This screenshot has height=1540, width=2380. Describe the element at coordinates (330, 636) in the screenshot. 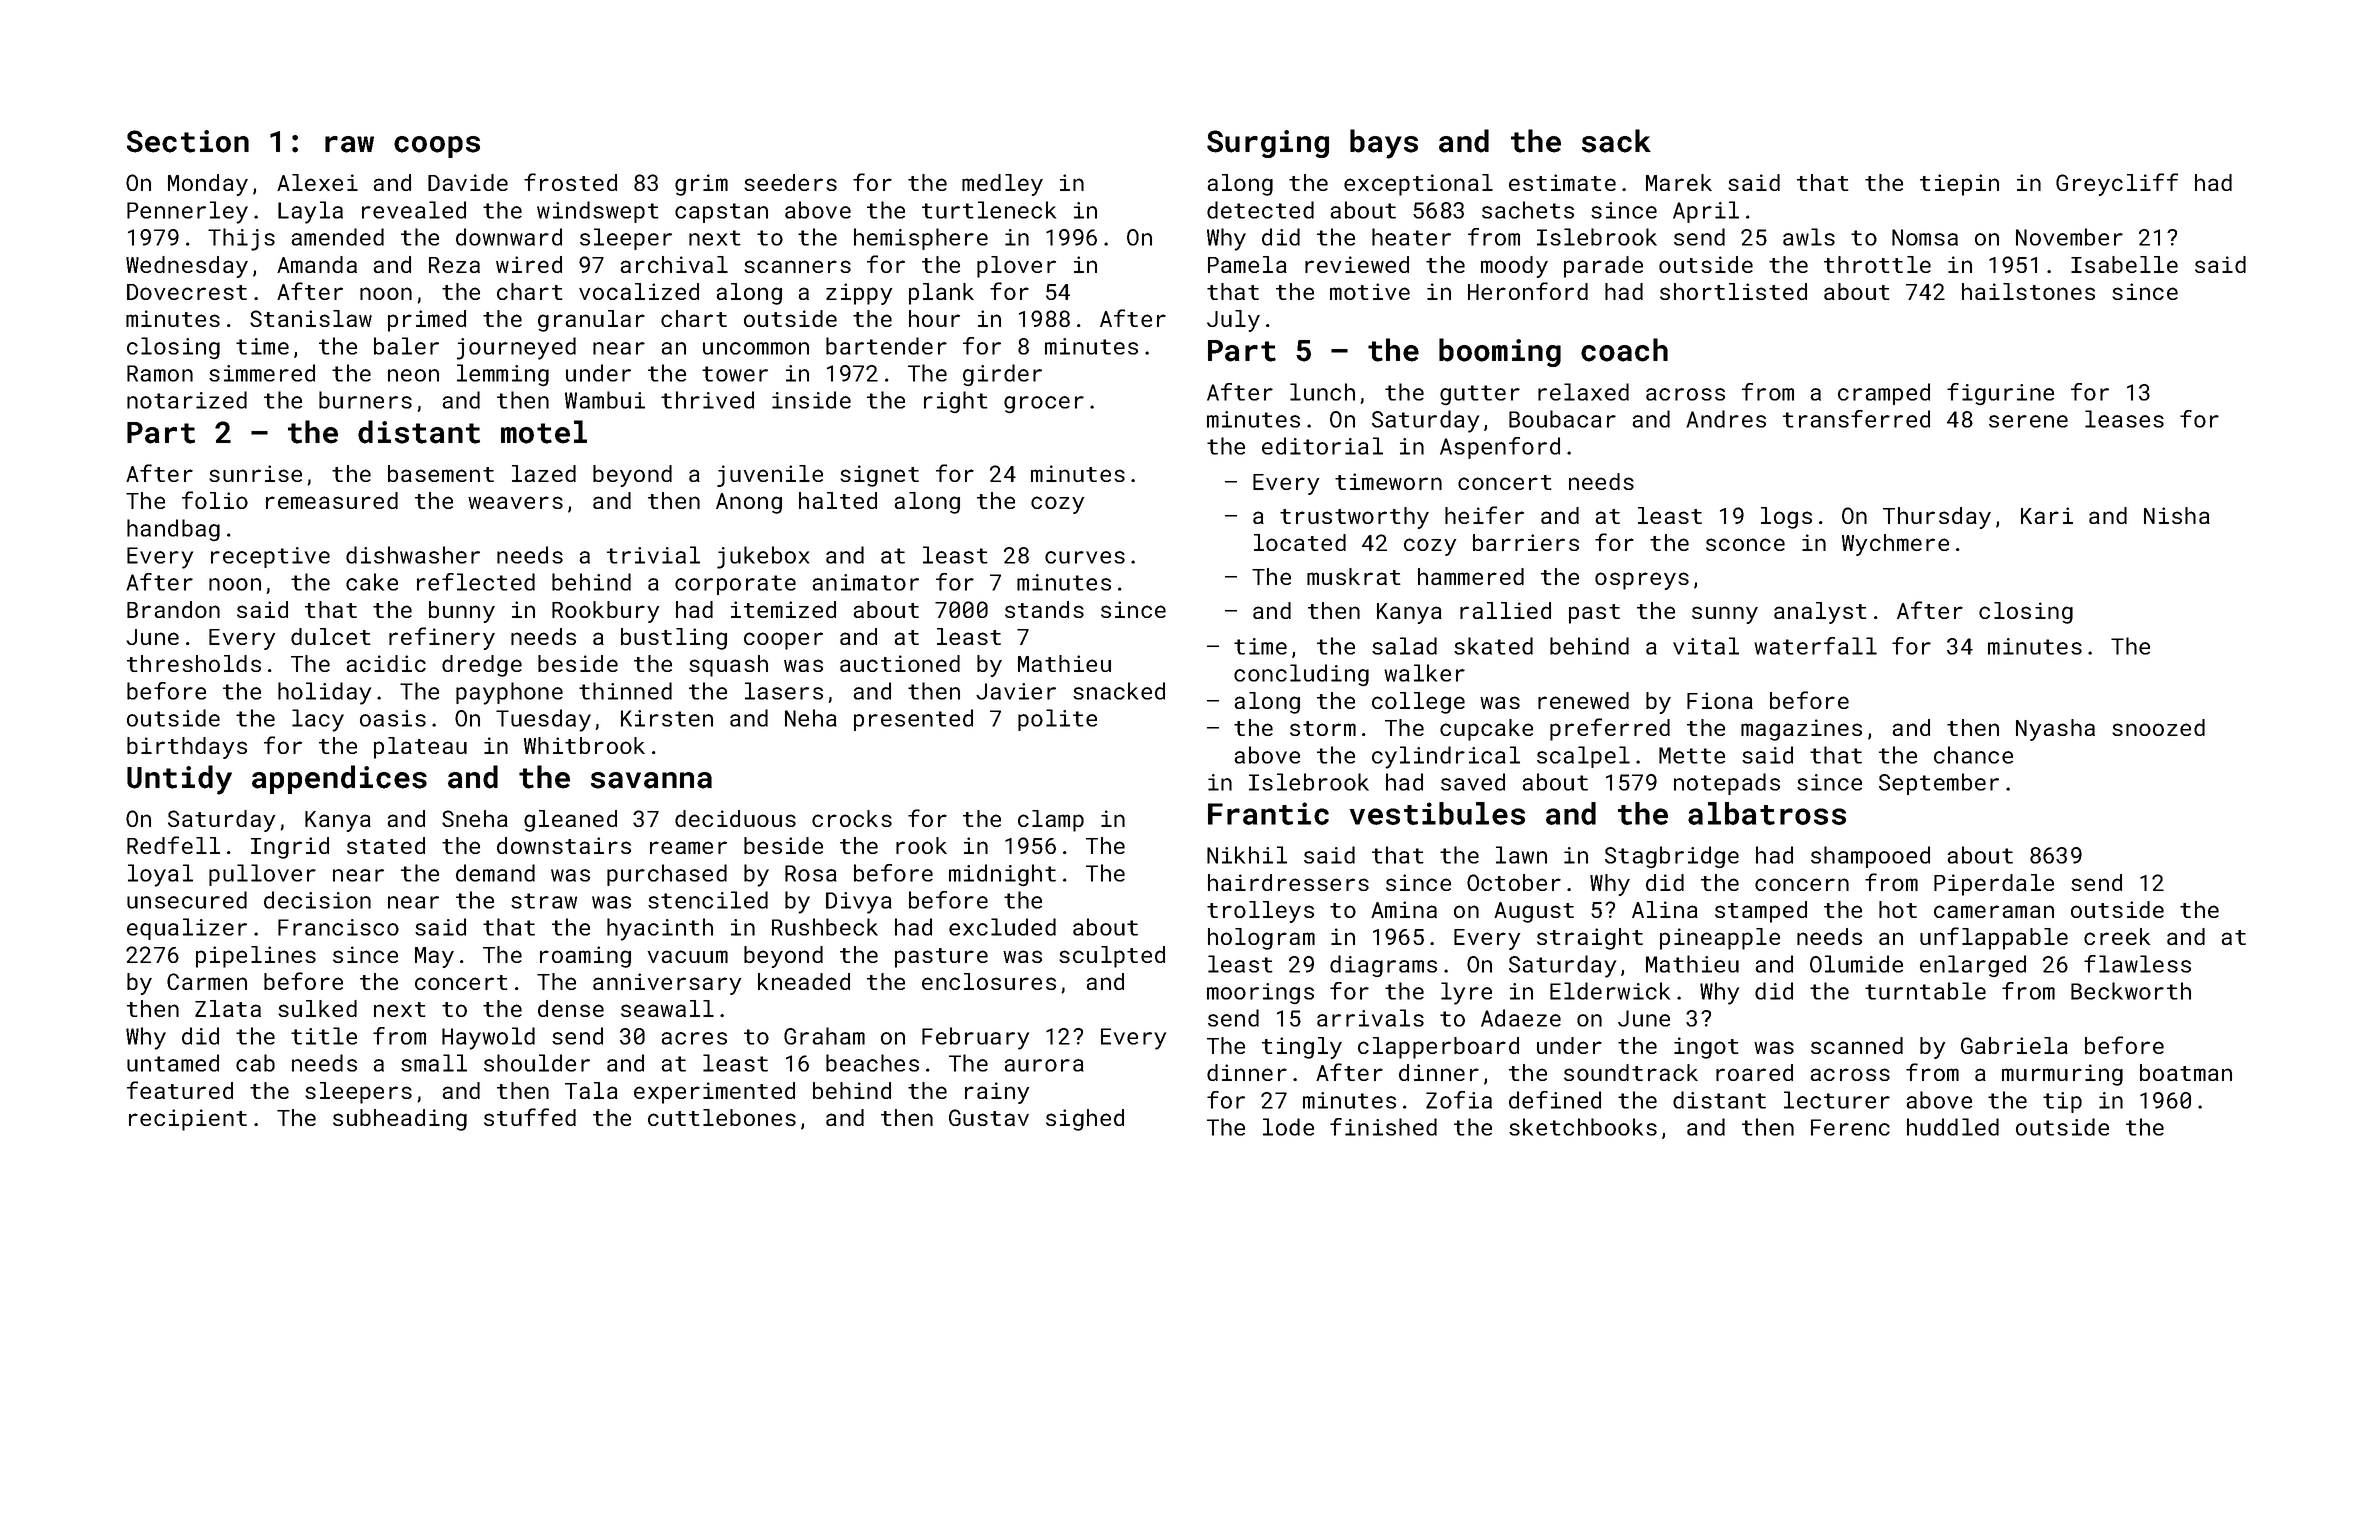

I see `dulcet` at that location.
